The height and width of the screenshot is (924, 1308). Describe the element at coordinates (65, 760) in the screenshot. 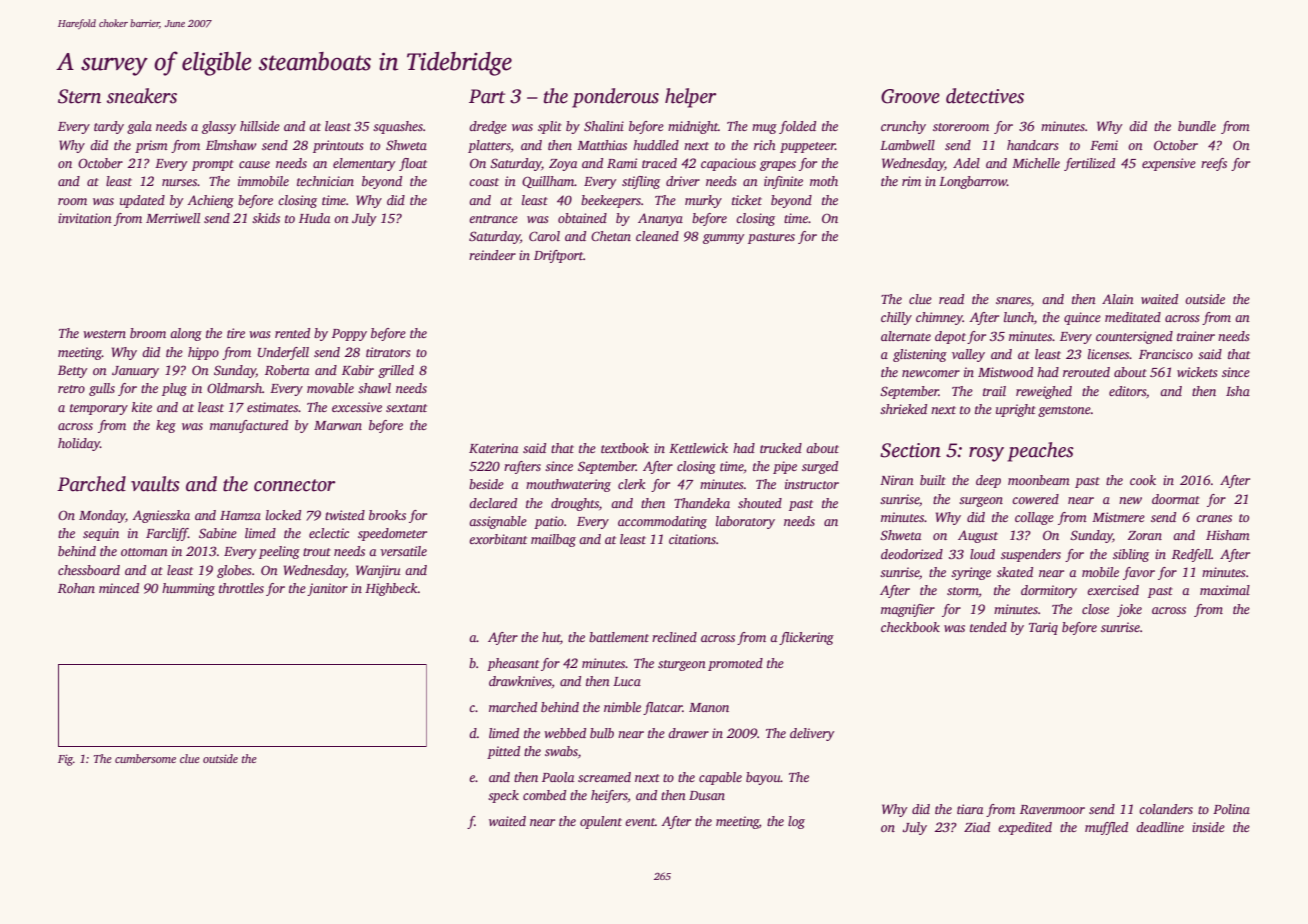

I see `Fig` at that location.
